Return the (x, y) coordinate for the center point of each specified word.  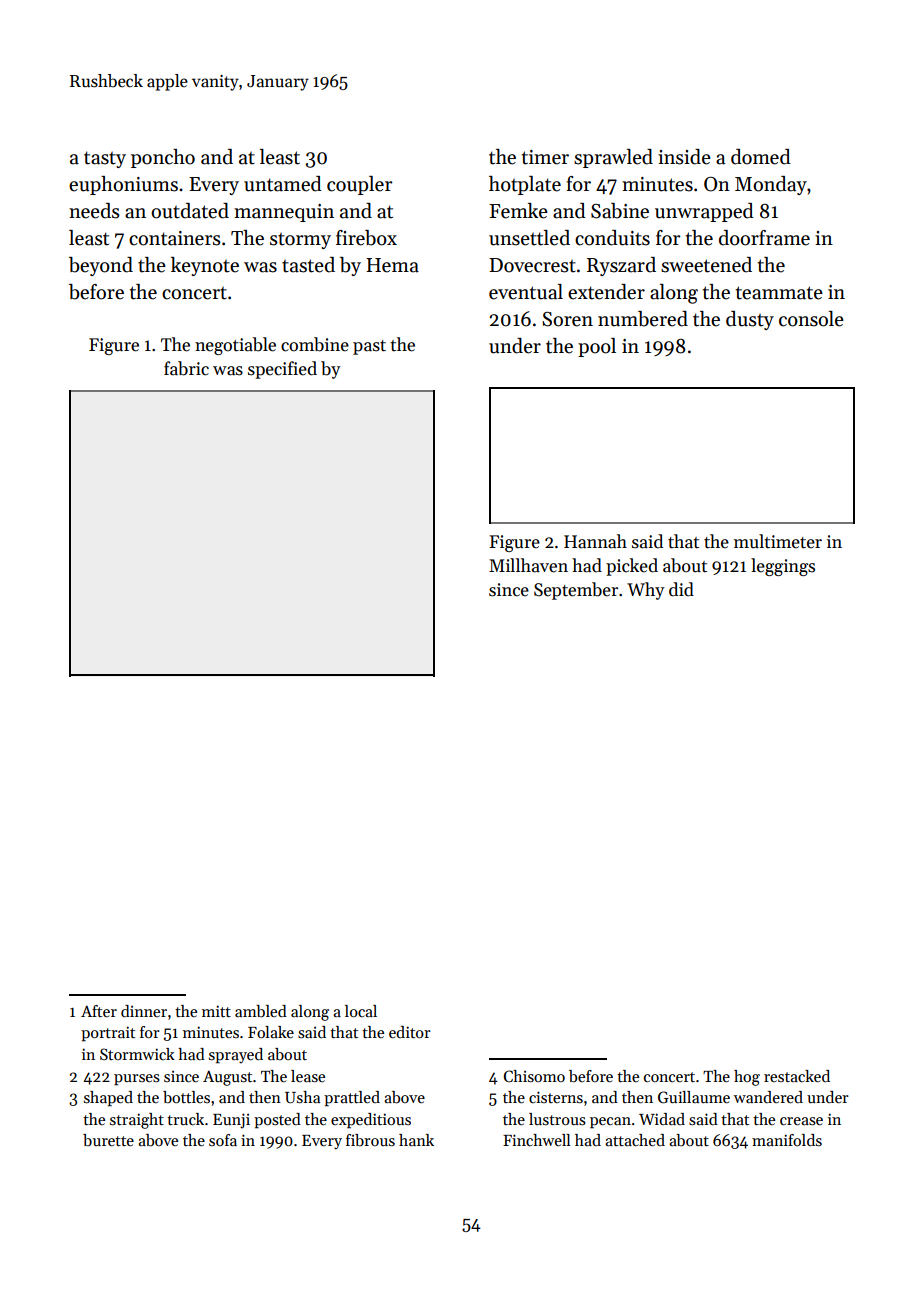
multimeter (778, 541)
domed (761, 157)
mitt (216, 1011)
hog (747, 1078)
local (361, 1011)
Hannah (595, 541)
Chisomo (534, 1076)
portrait (108, 1034)
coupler (360, 185)
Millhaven (528, 565)
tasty (105, 159)
